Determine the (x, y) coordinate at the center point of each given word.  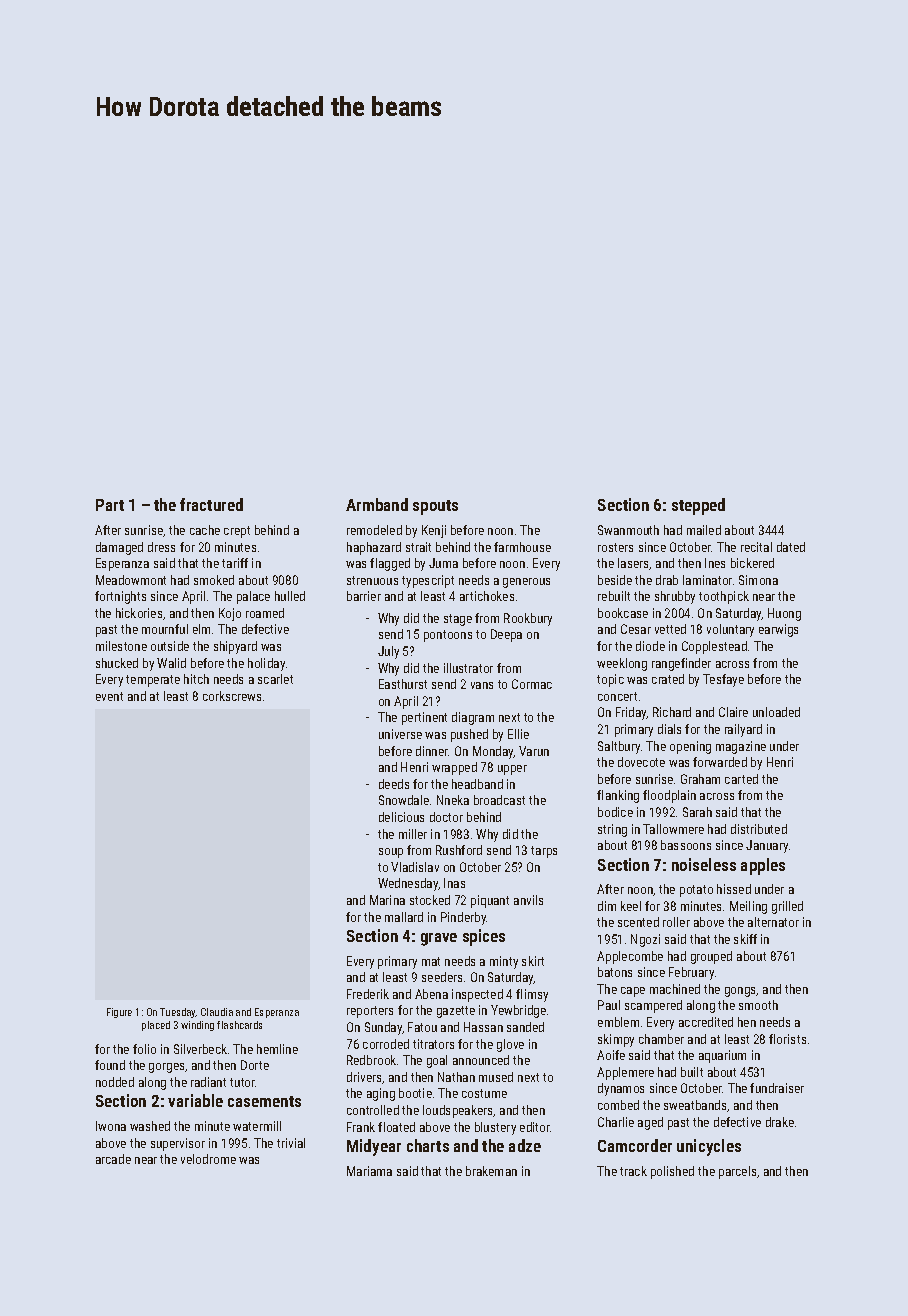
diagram (473, 718)
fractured (211, 504)
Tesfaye (723, 680)
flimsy (532, 995)
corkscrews (232, 696)
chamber (661, 1039)
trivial (291, 1143)
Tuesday (178, 1013)
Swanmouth (628, 530)
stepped (698, 506)
